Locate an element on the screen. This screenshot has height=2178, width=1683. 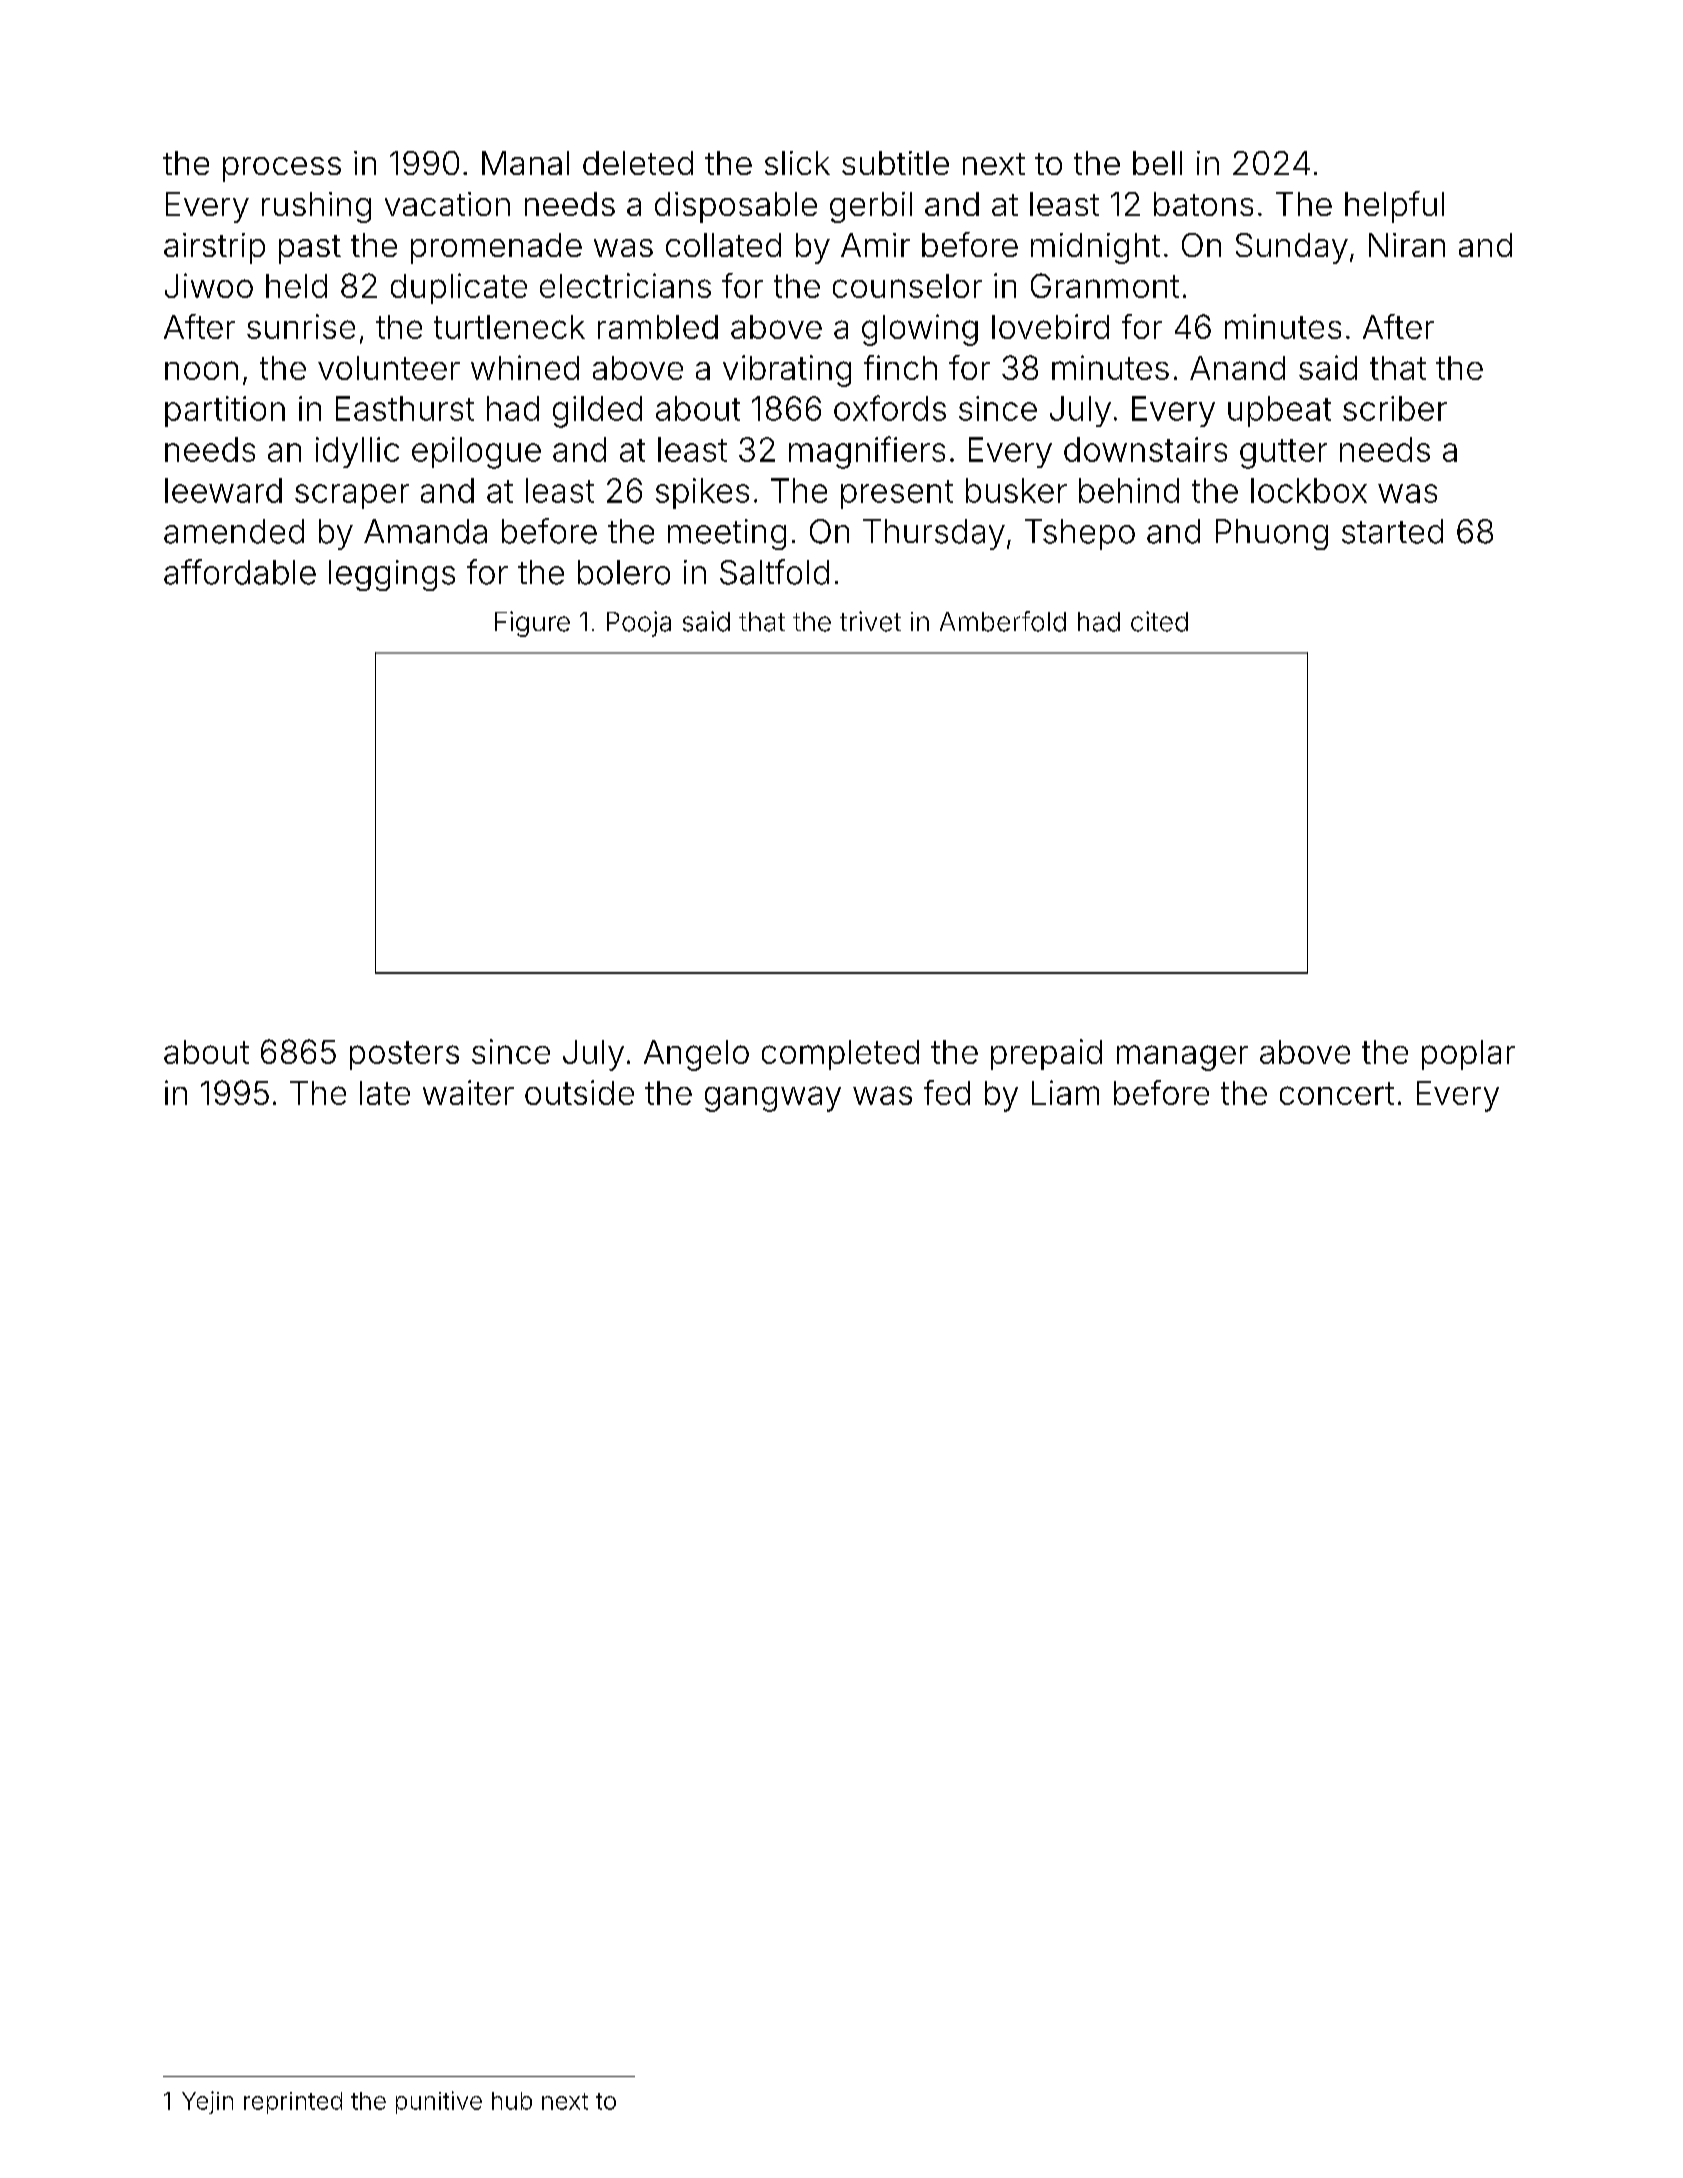
fed is located at coordinates (947, 1092).
